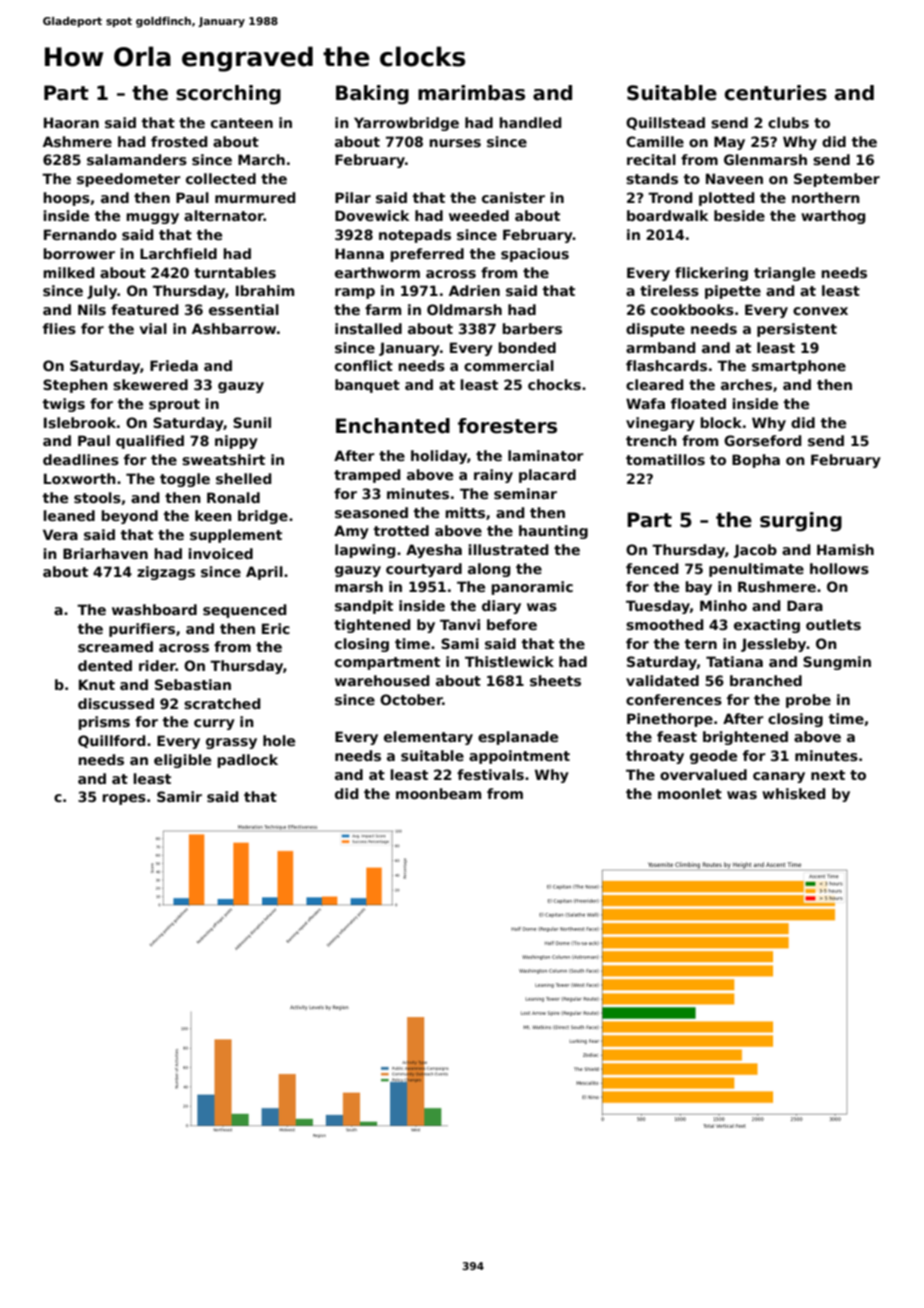 This document has height=1308, width=924. What do you see at coordinates (145, 309) in the document?
I see `featured` at bounding box center [145, 309].
